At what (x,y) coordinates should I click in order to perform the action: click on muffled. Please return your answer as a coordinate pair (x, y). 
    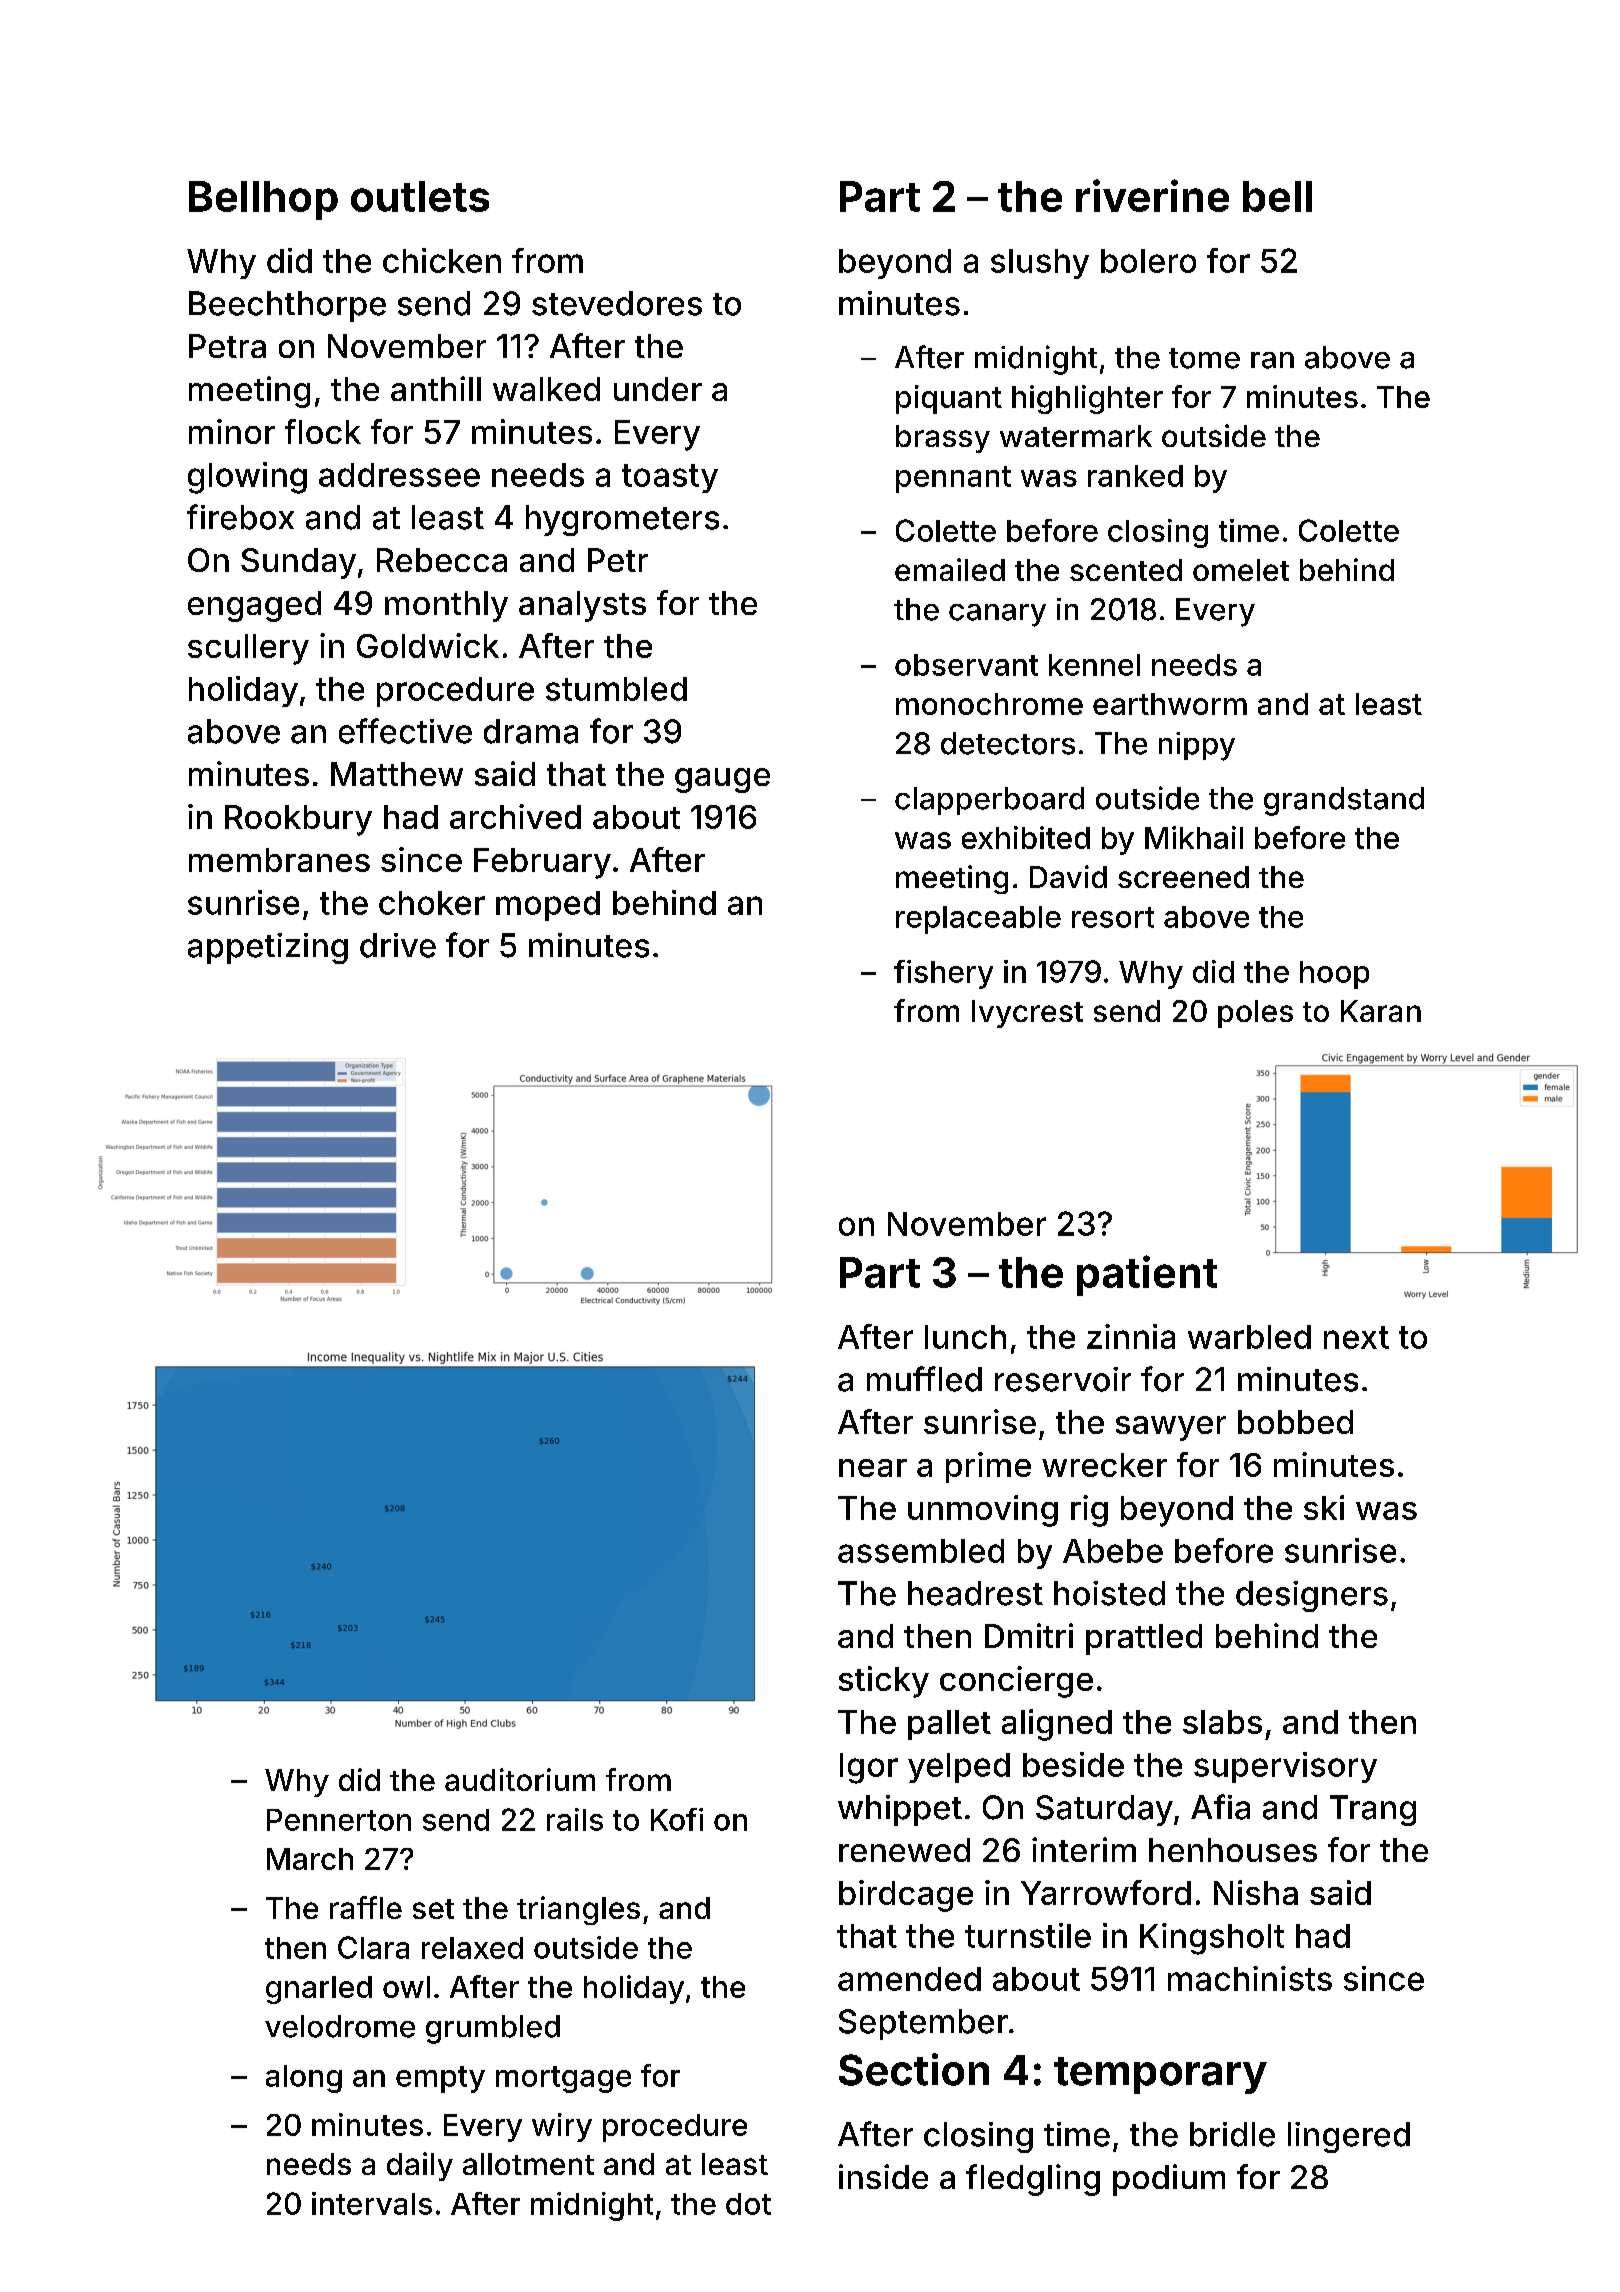
    Looking at the image, I should click on (924, 1379).
